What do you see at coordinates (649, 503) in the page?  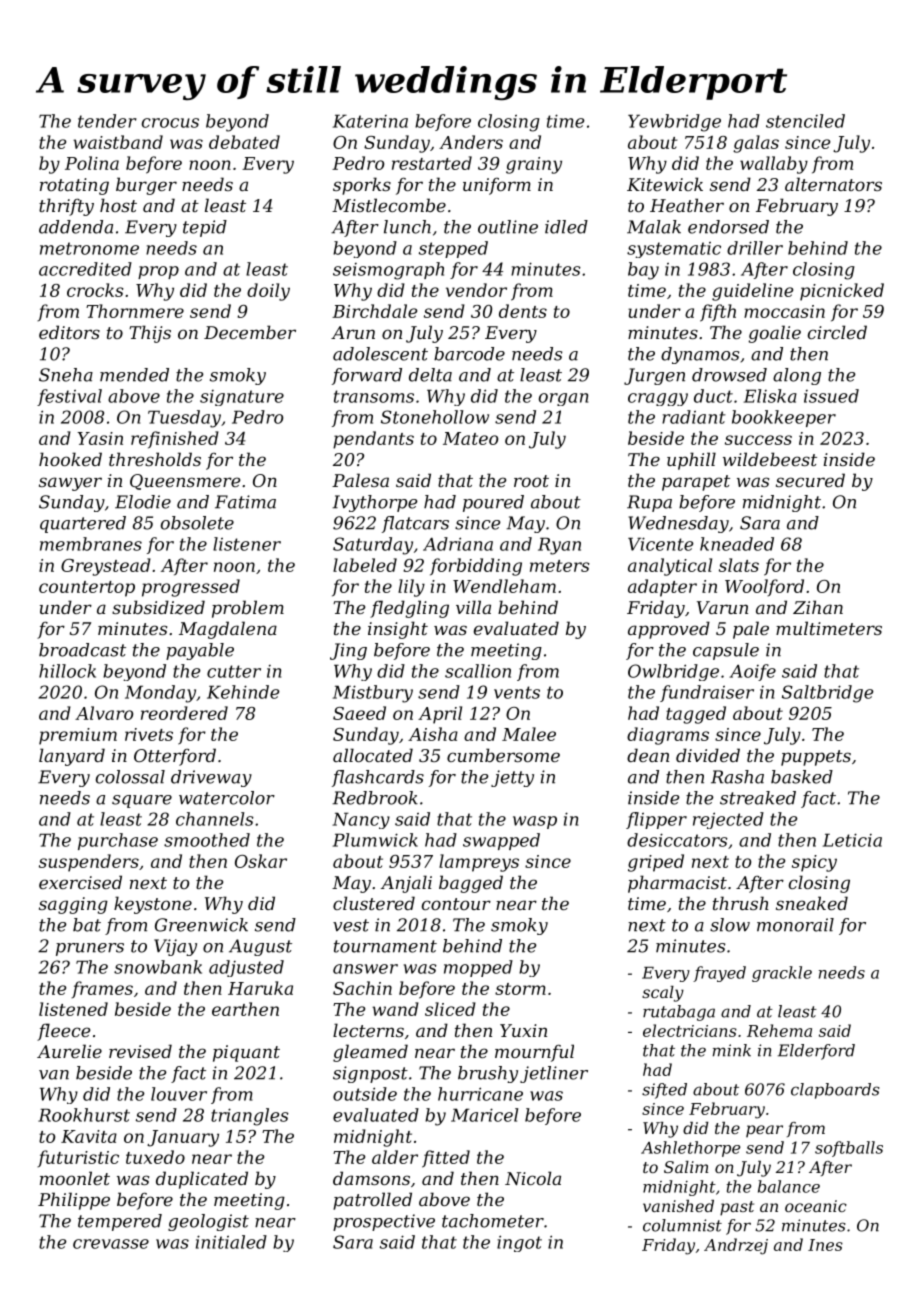 I see `Rupa` at bounding box center [649, 503].
